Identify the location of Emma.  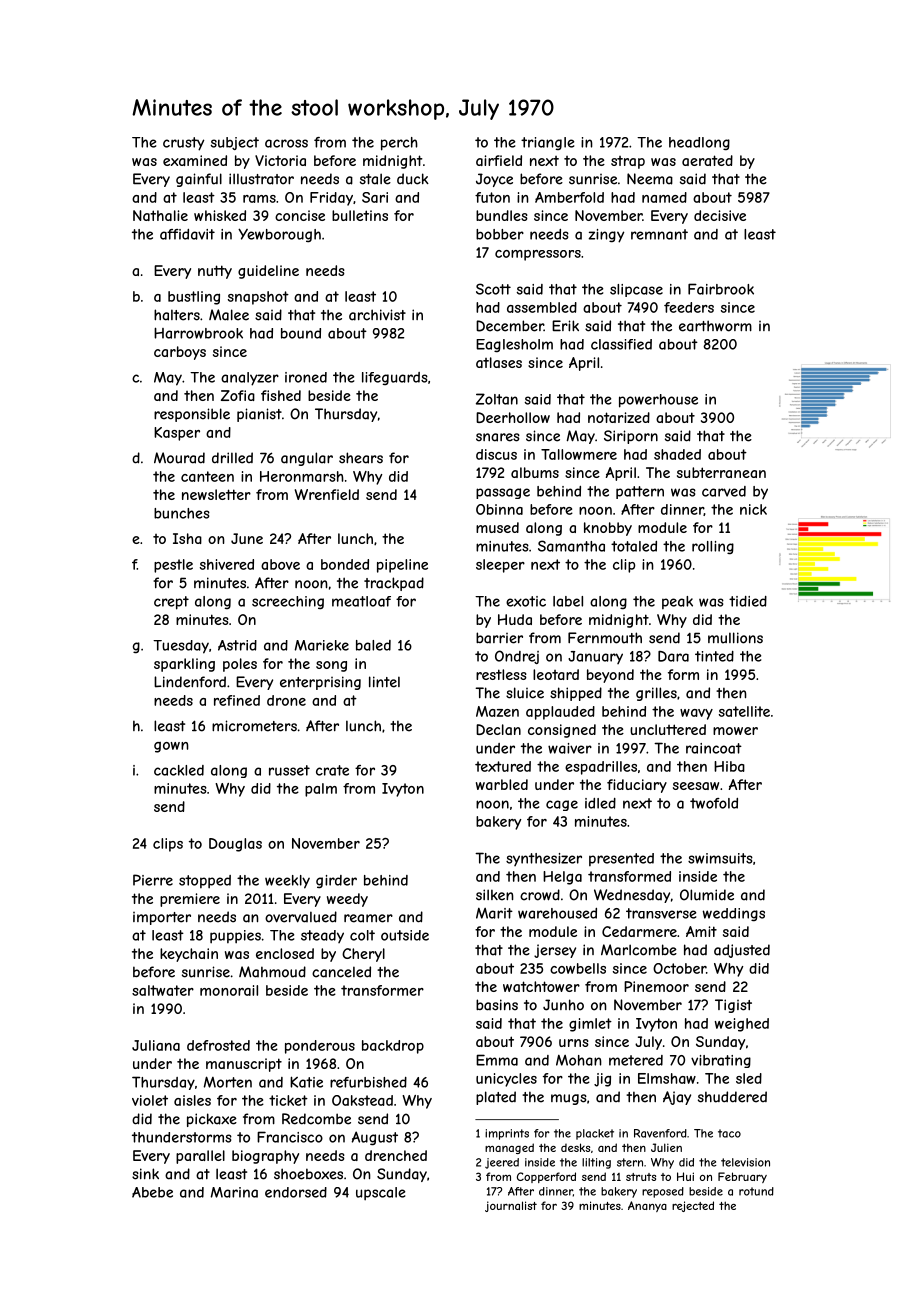
(497, 1060).
